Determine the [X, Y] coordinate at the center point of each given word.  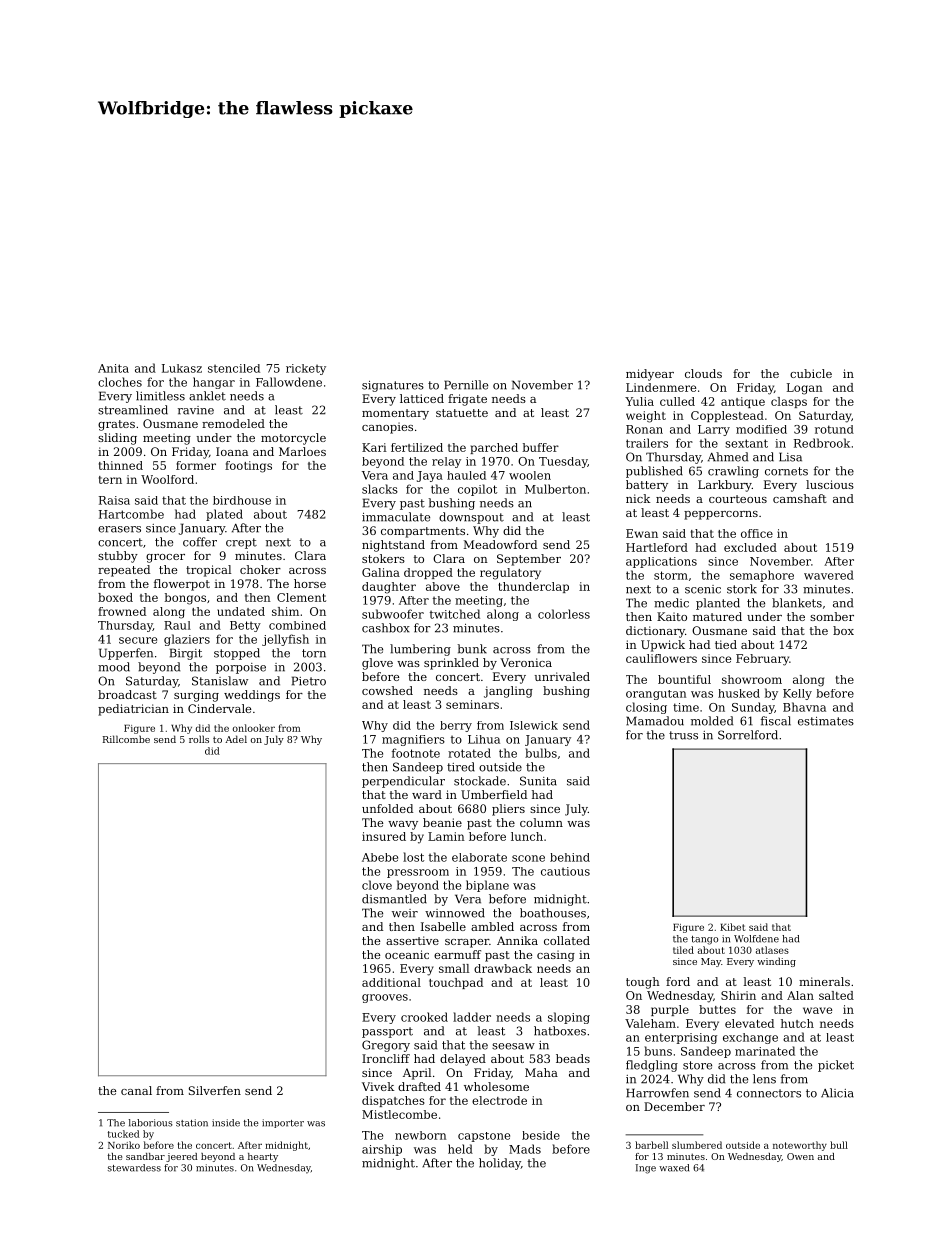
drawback [503, 968]
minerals [824, 981]
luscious [830, 484]
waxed [674, 1168]
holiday [500, 1164]
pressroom [418, 873]
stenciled [234, 368]
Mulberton [555, 489]
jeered [182, 1157]
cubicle [811, 373]
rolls [199, 739]
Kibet [732, 927]
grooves [385, 998]
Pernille [466, 385]
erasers [119, 529]
